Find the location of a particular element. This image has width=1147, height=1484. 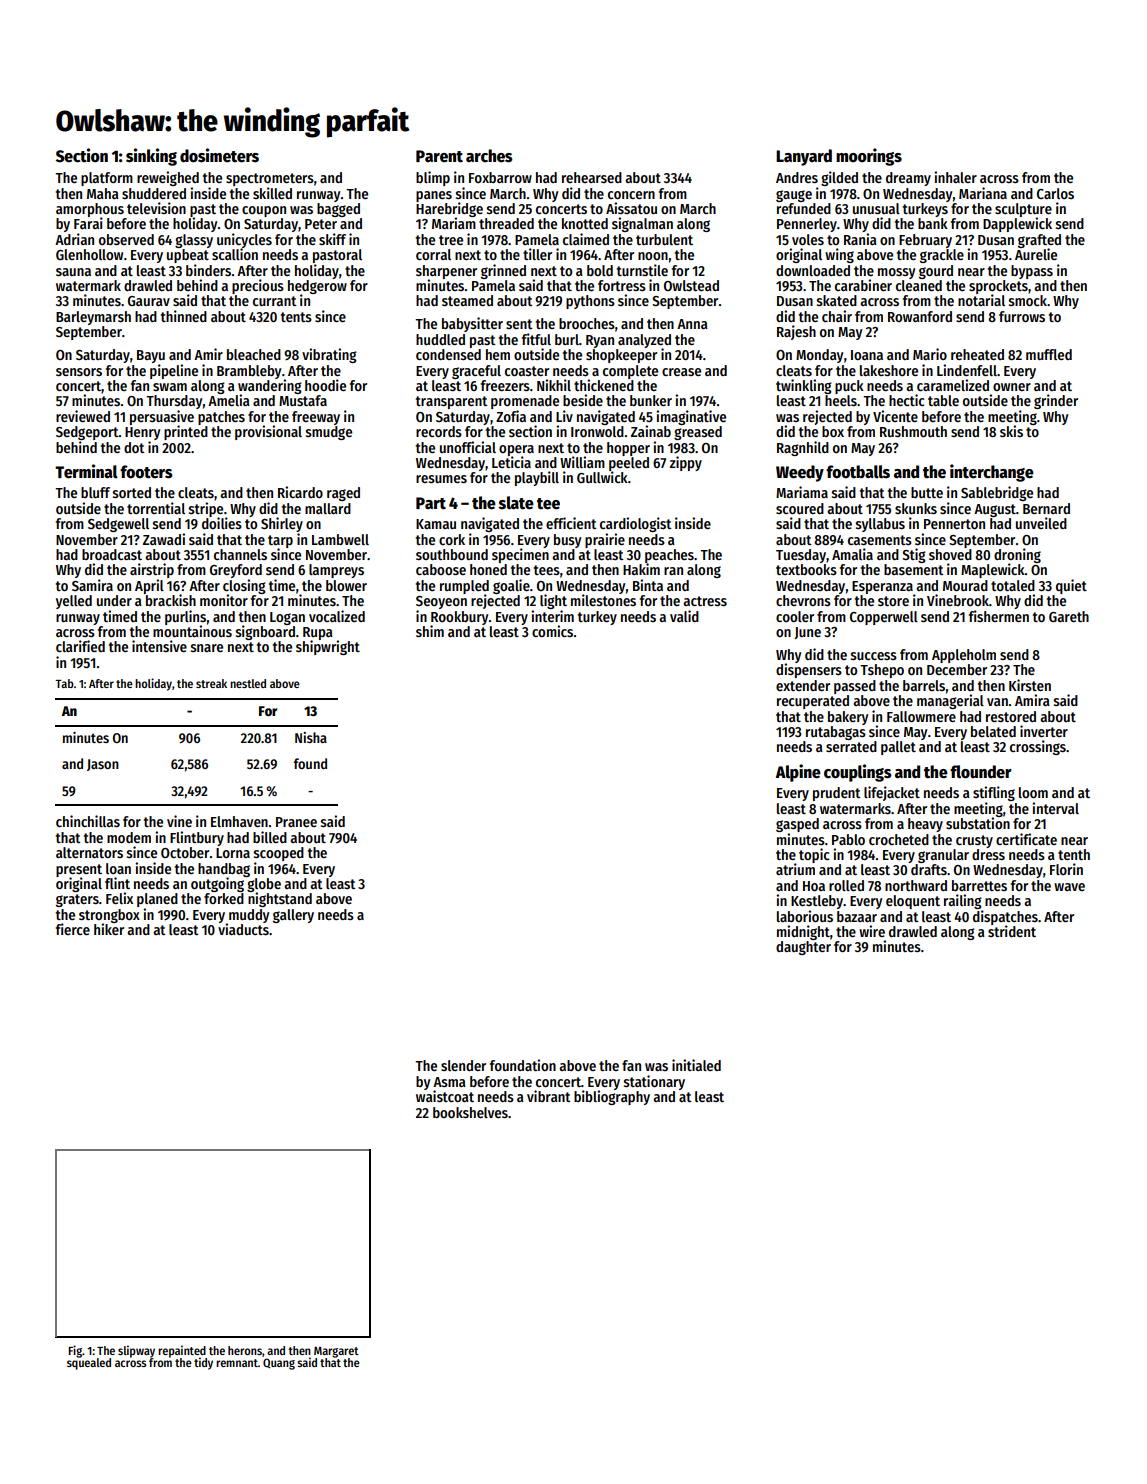

herons is located at coordinates (245, 1350).
